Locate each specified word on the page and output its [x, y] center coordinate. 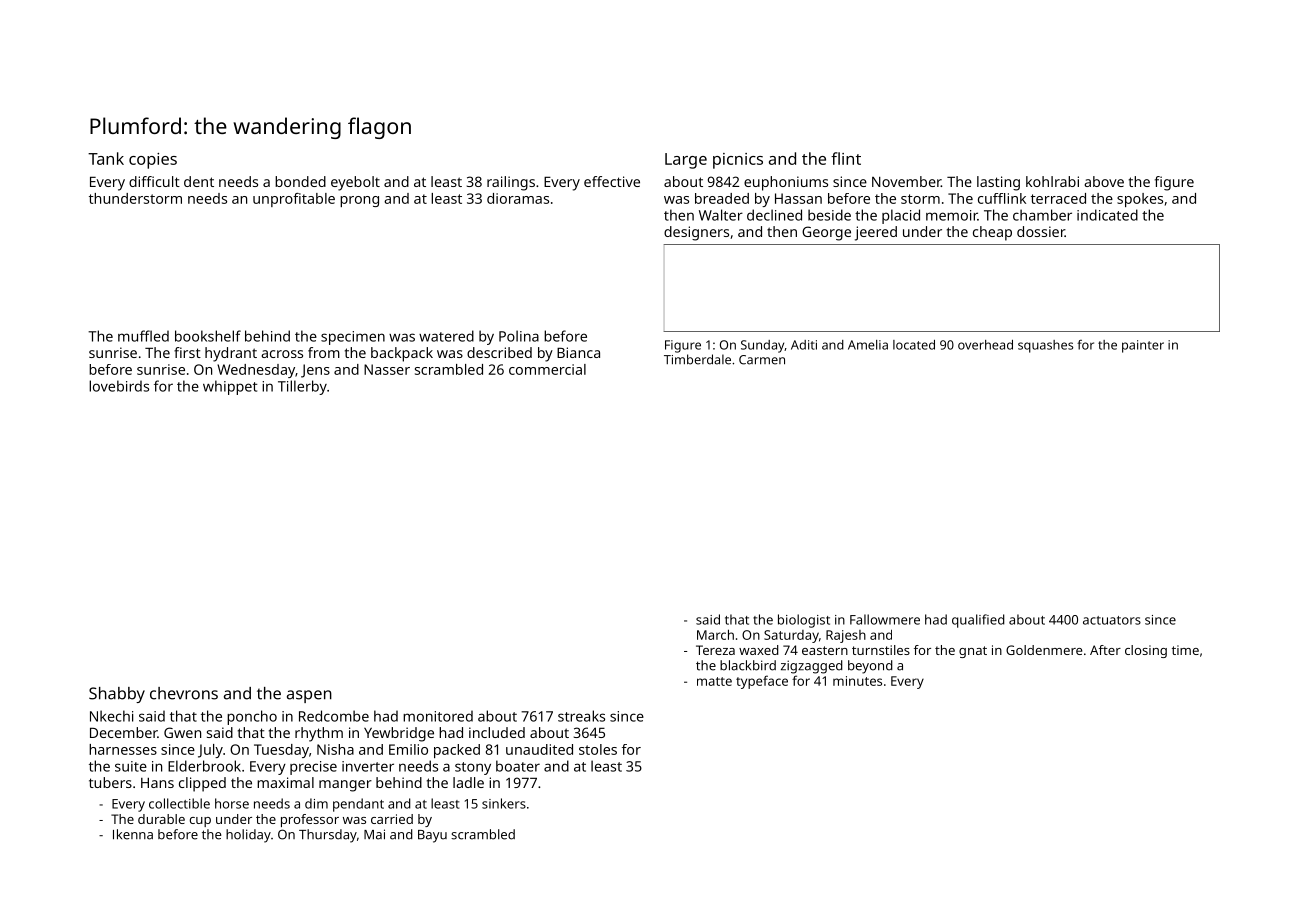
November [906, 181]
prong [359, 201]
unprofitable [294, 200]
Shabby [117, 695]
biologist [804, 621]
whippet [230, 387]
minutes [857, 681]
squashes [1045, 346]
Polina [519, 336]
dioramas [518, 198]
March [715, 634]
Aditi [804, 345]
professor [310, 820]
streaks [581, 716]
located [914, 345]
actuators [1112, 620]
